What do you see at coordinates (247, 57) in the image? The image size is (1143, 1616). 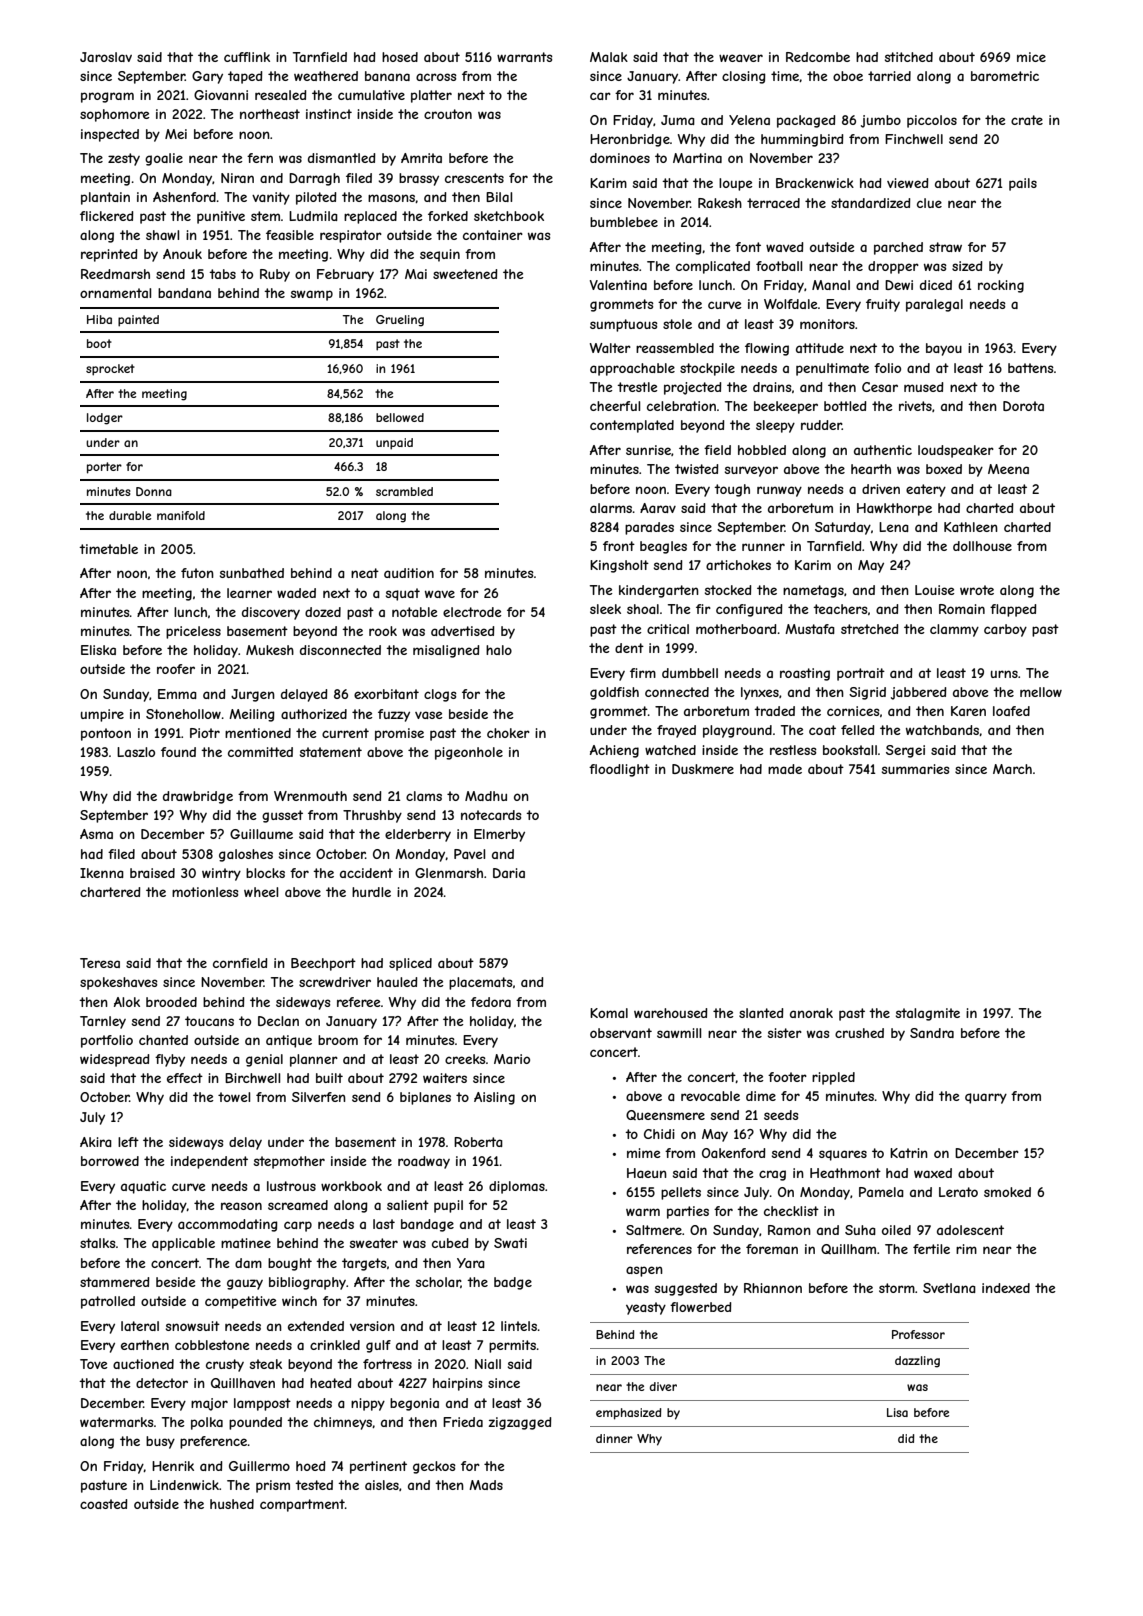 I see `cufflink` at bounding box center [247, 57].
